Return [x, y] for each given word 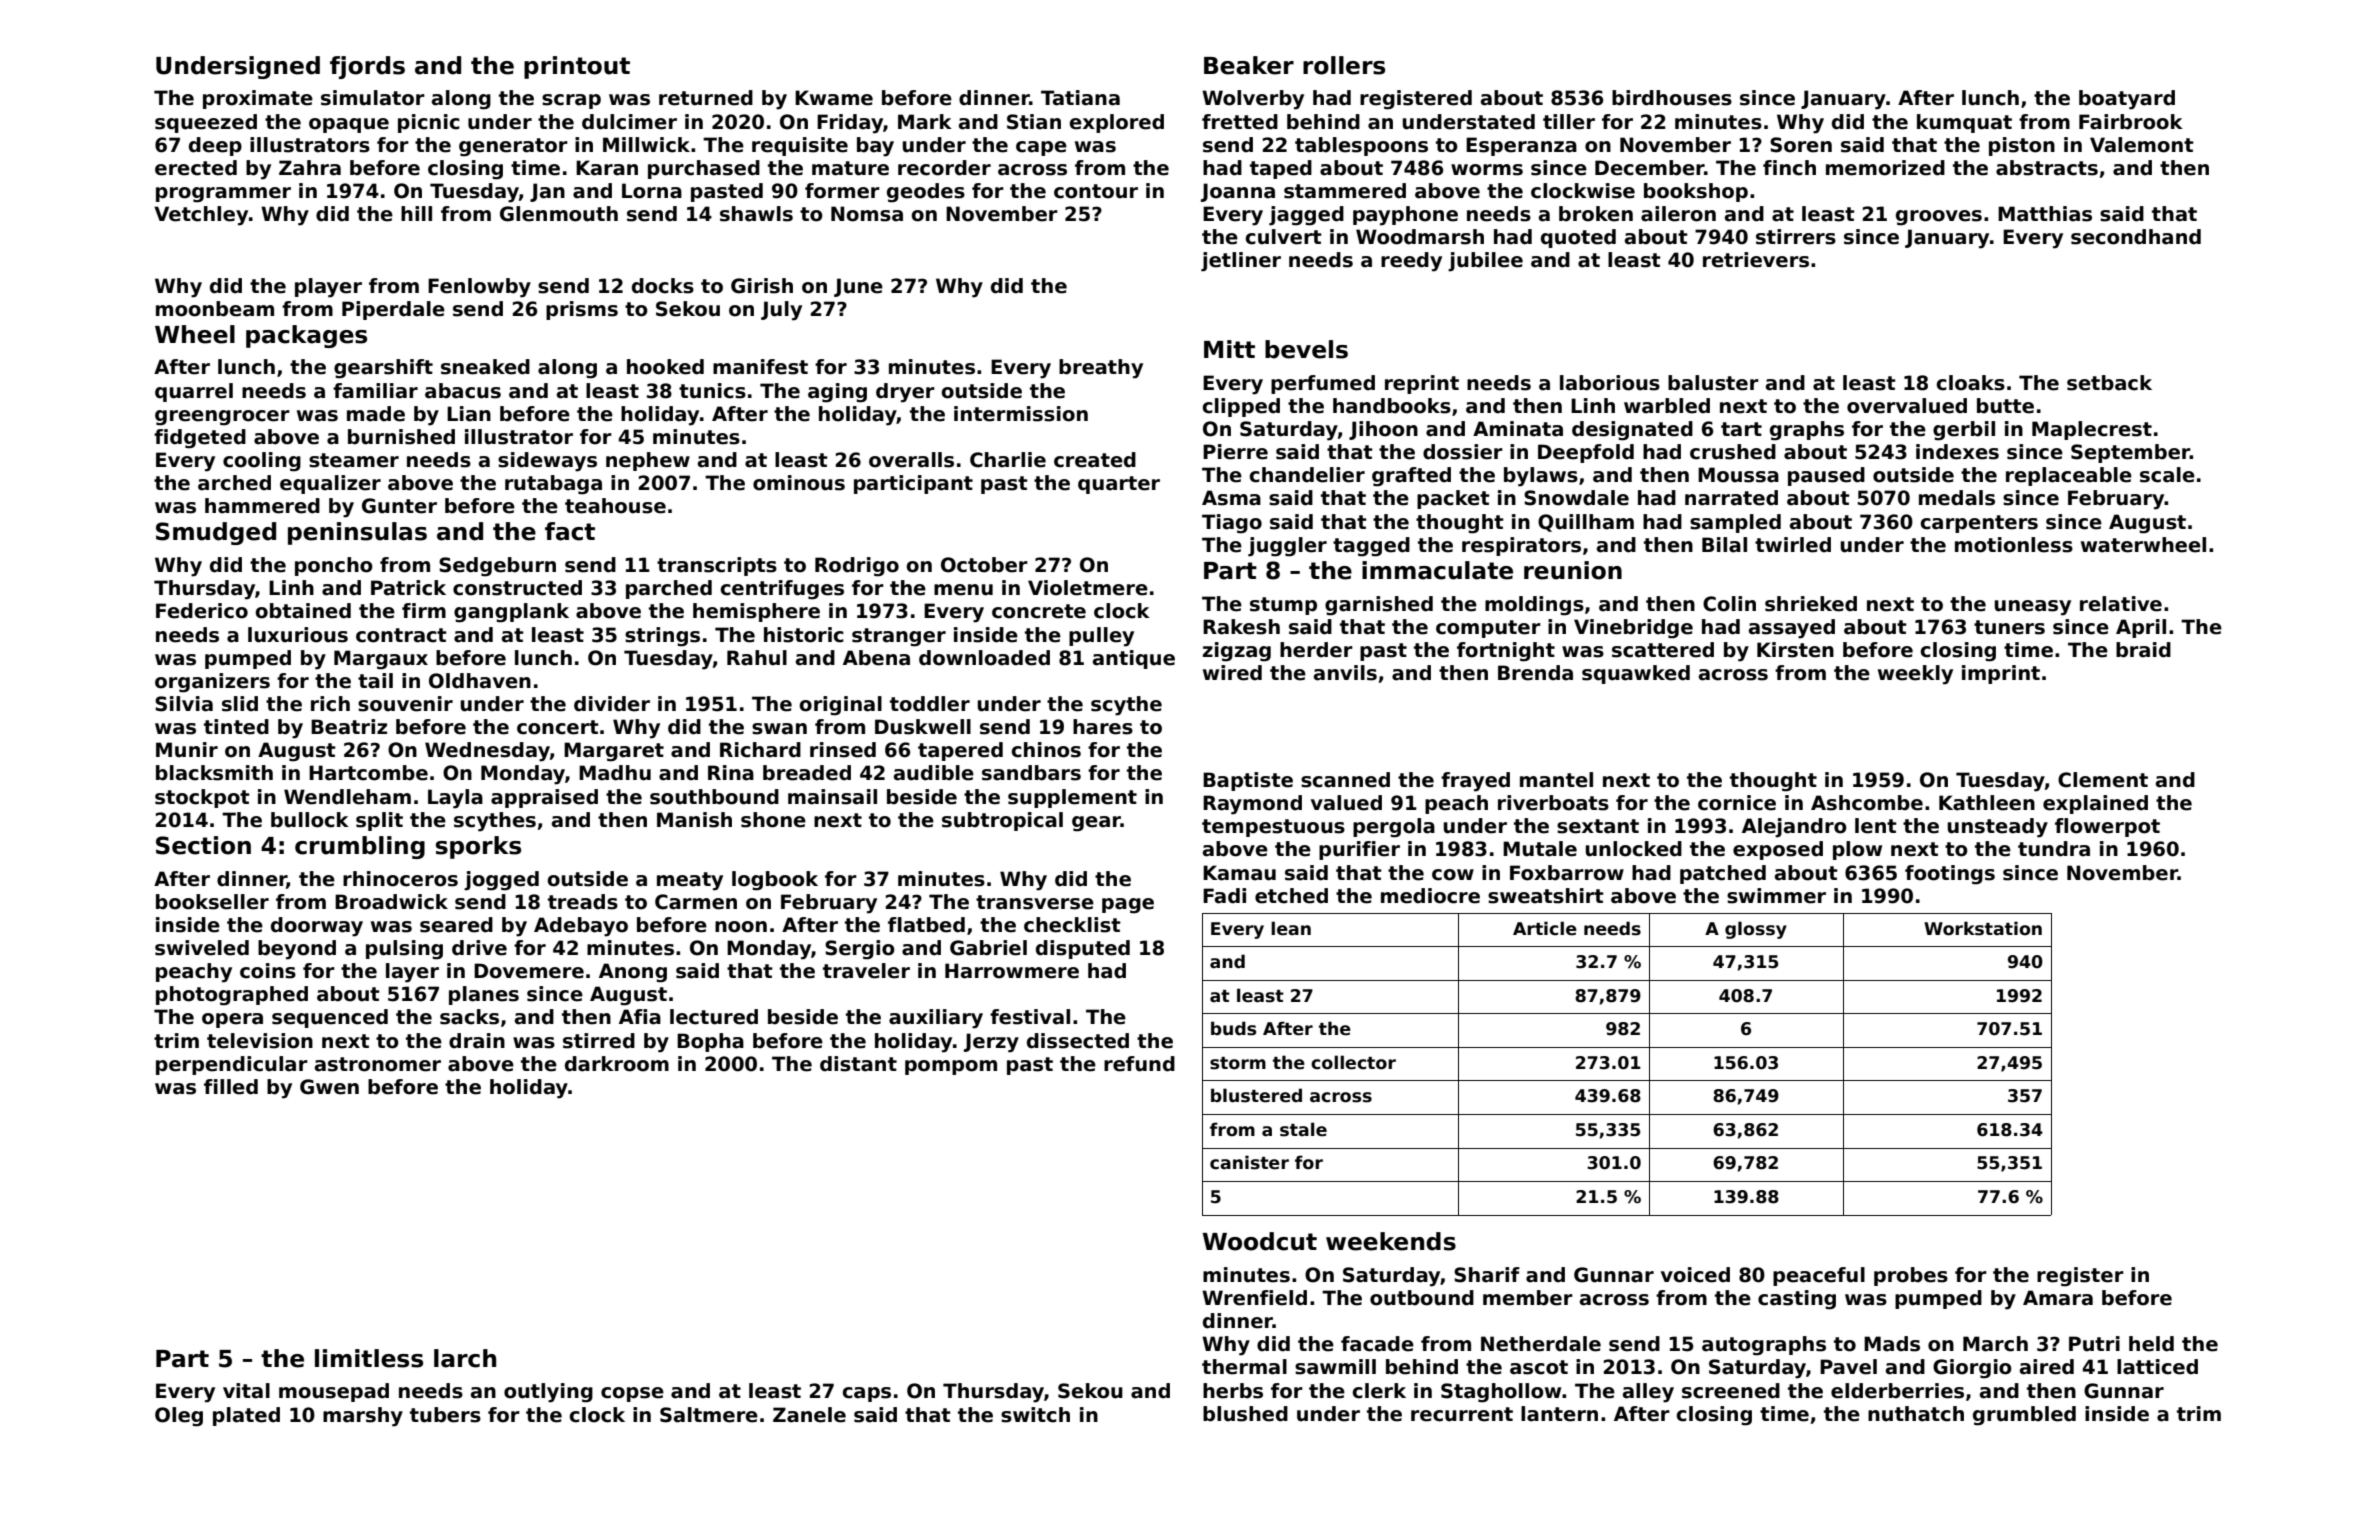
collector [1353, 1062]
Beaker [1249, 65]
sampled [1735, 523]
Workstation [1983, 928]
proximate [258, 99]
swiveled [202, 948]
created [1095, 460]
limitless [369, 1358]
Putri [2094, 1344]
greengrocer [222, 418]
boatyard [2127, 100]
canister [1249, 1162]
